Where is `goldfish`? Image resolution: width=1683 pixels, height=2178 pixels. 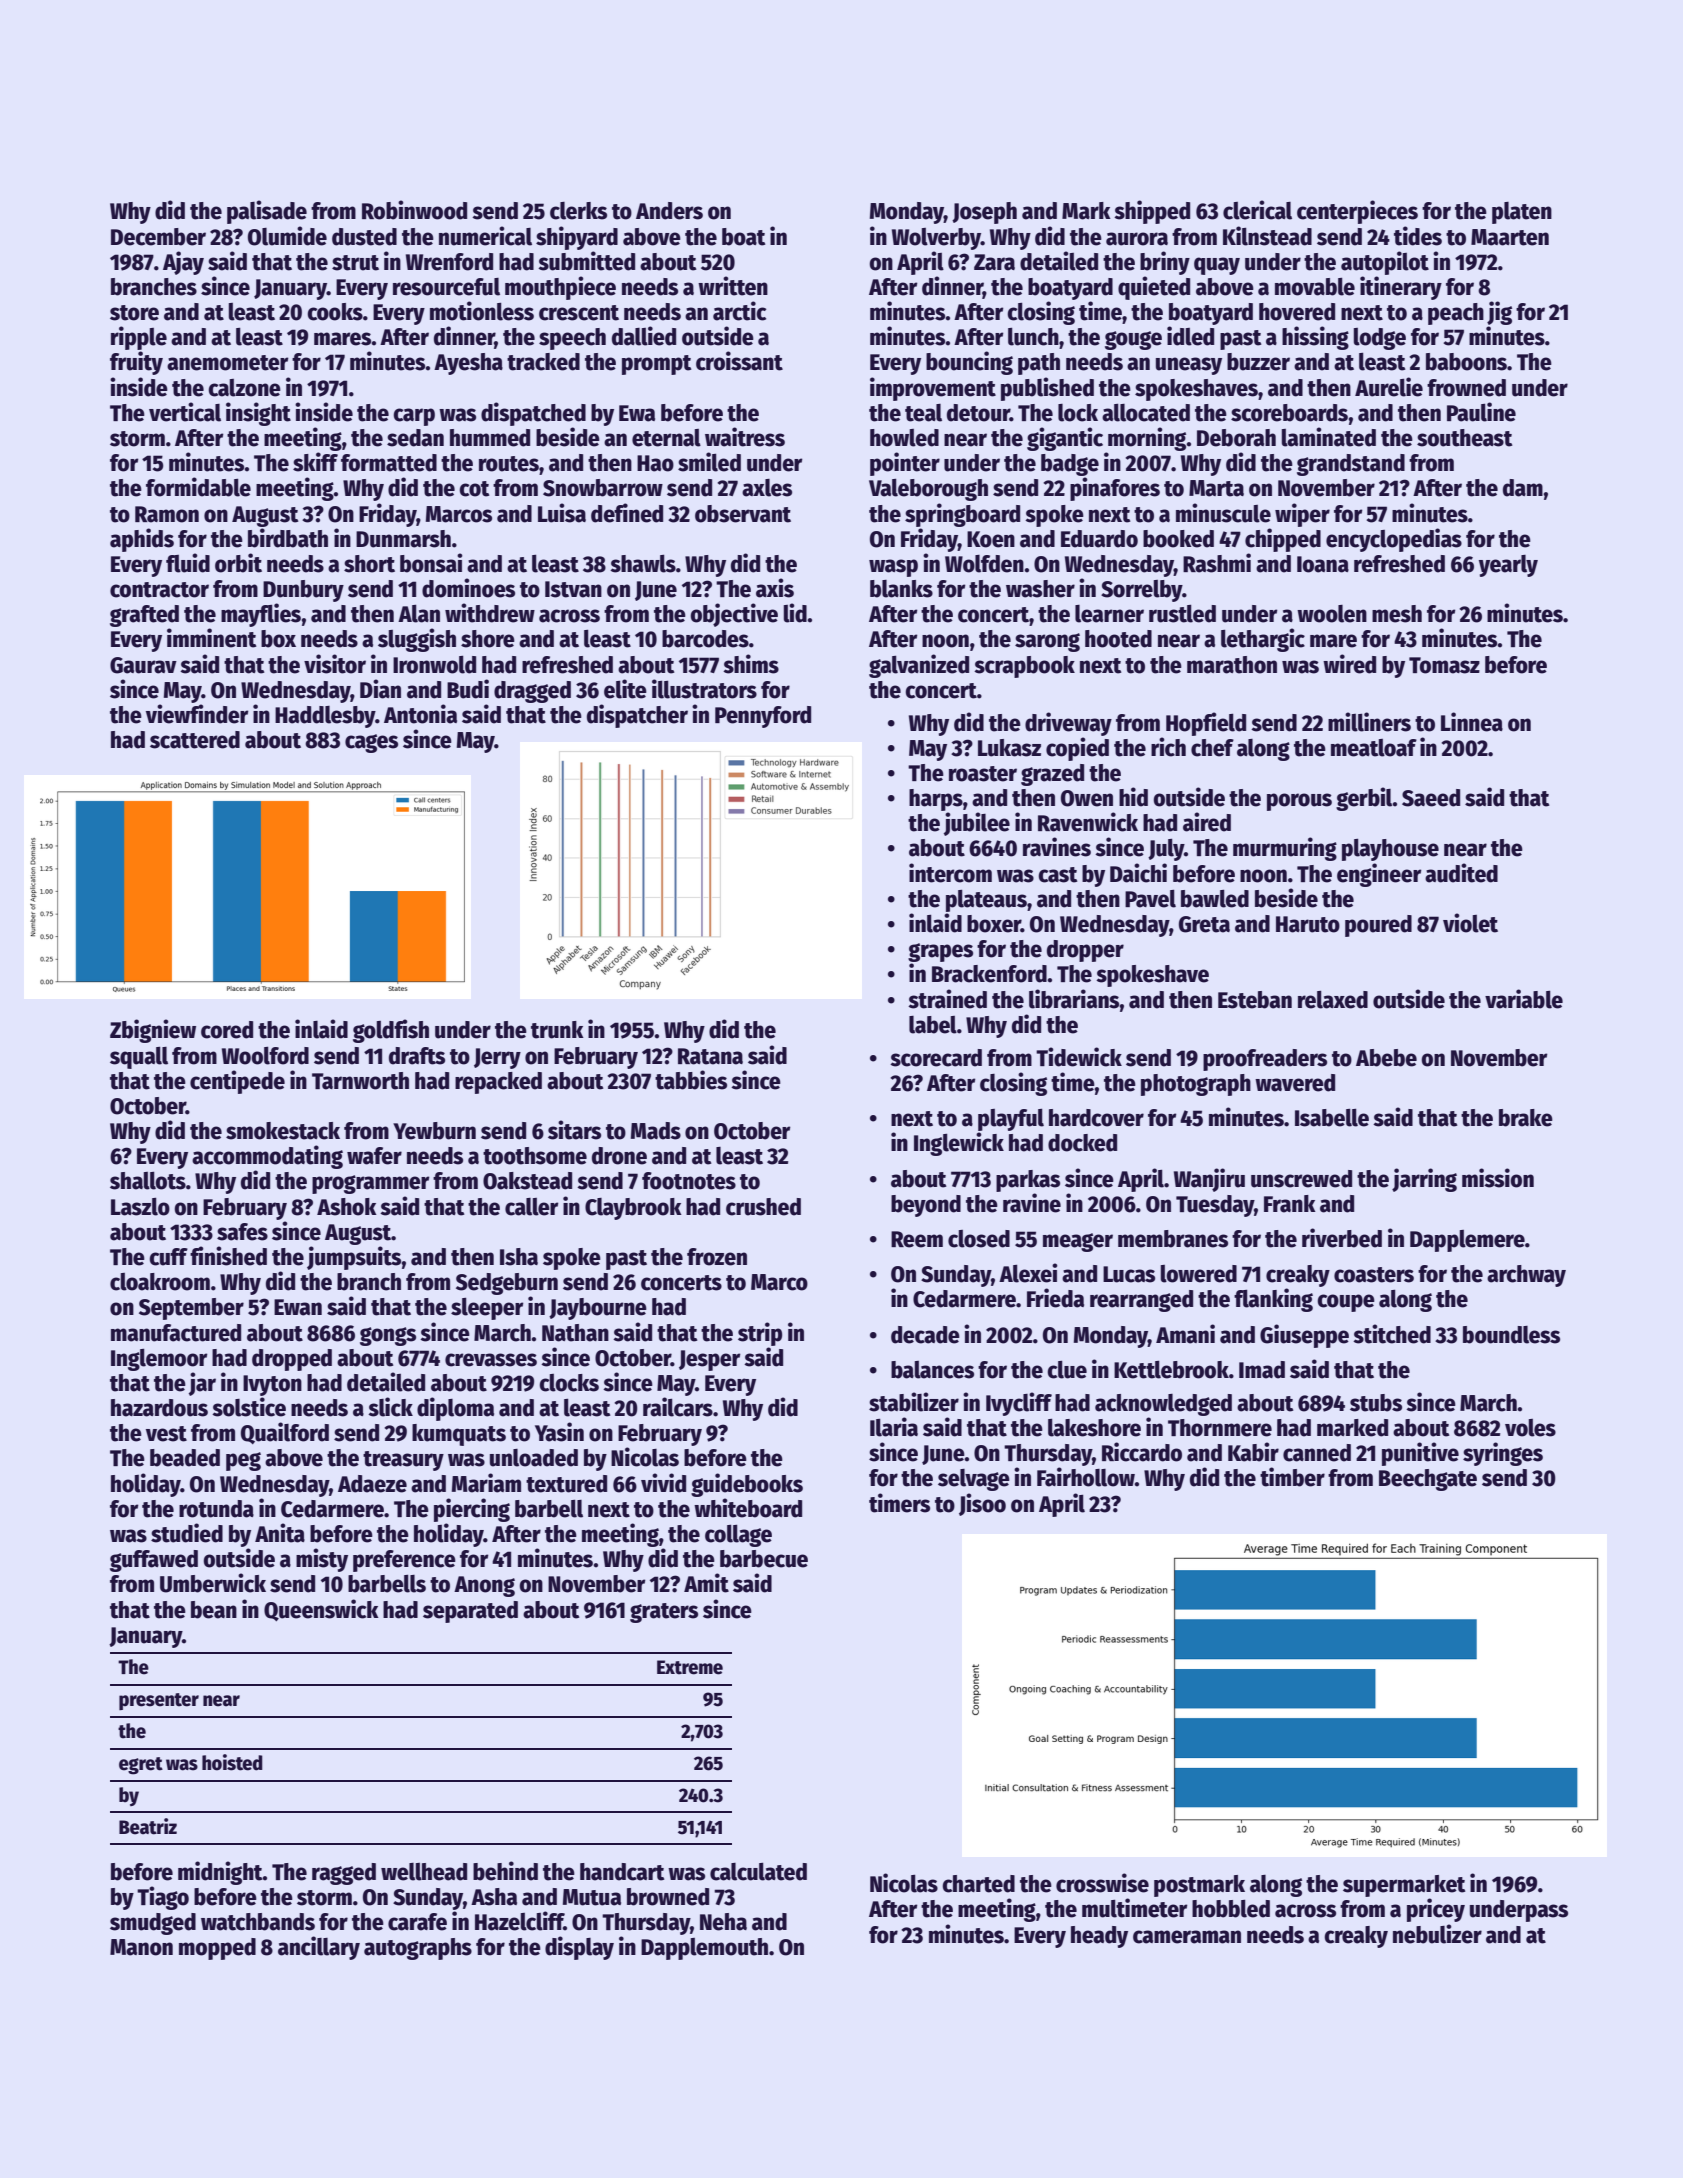 goldfish is located at coordinates (391, 1031).
